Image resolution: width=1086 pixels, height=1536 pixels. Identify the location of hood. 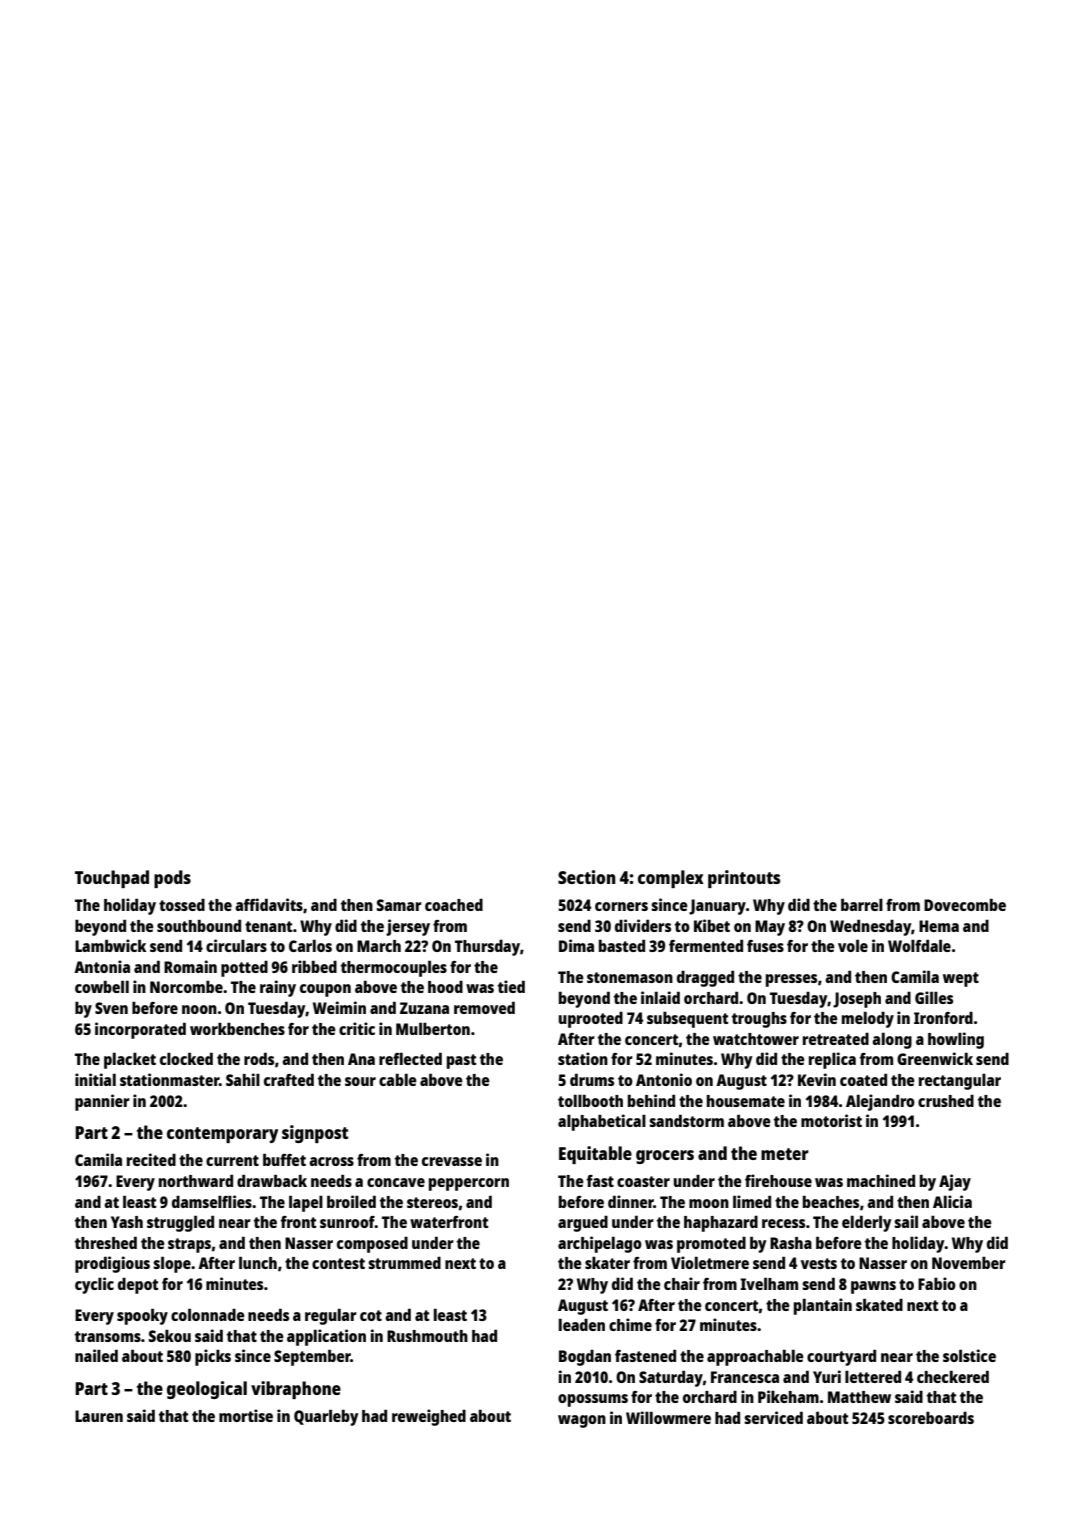
(445, 987).
